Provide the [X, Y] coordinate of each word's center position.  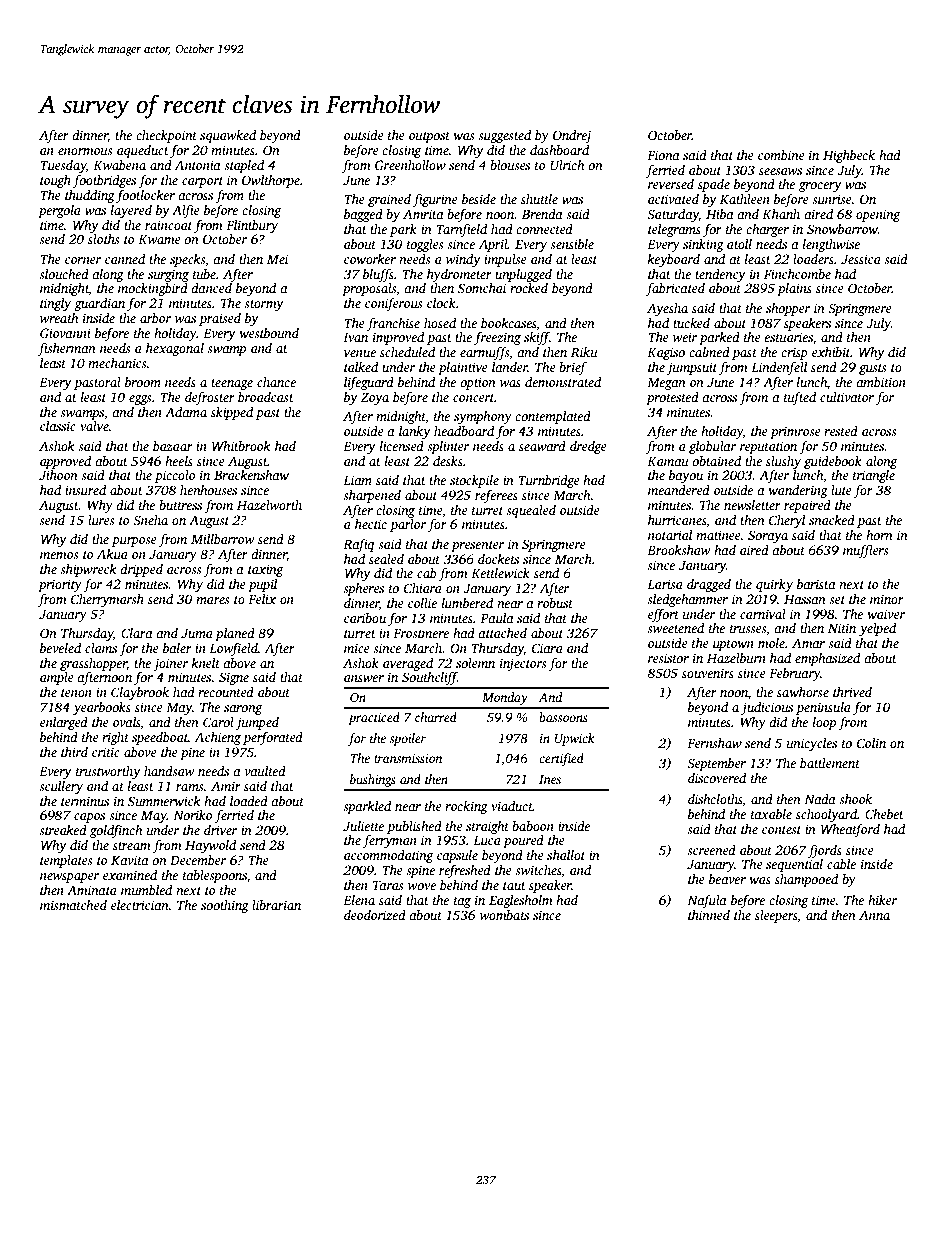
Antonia [197, 165]
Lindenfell [779, 368]
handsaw [169, 771]
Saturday [673, 215]
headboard [464, 431]
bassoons [563, 717]
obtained [716, 461]
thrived [852, 692]
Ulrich [567, 165]
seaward [542, 446]
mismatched [73, 905]
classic [58, 426]
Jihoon [58, 475]
